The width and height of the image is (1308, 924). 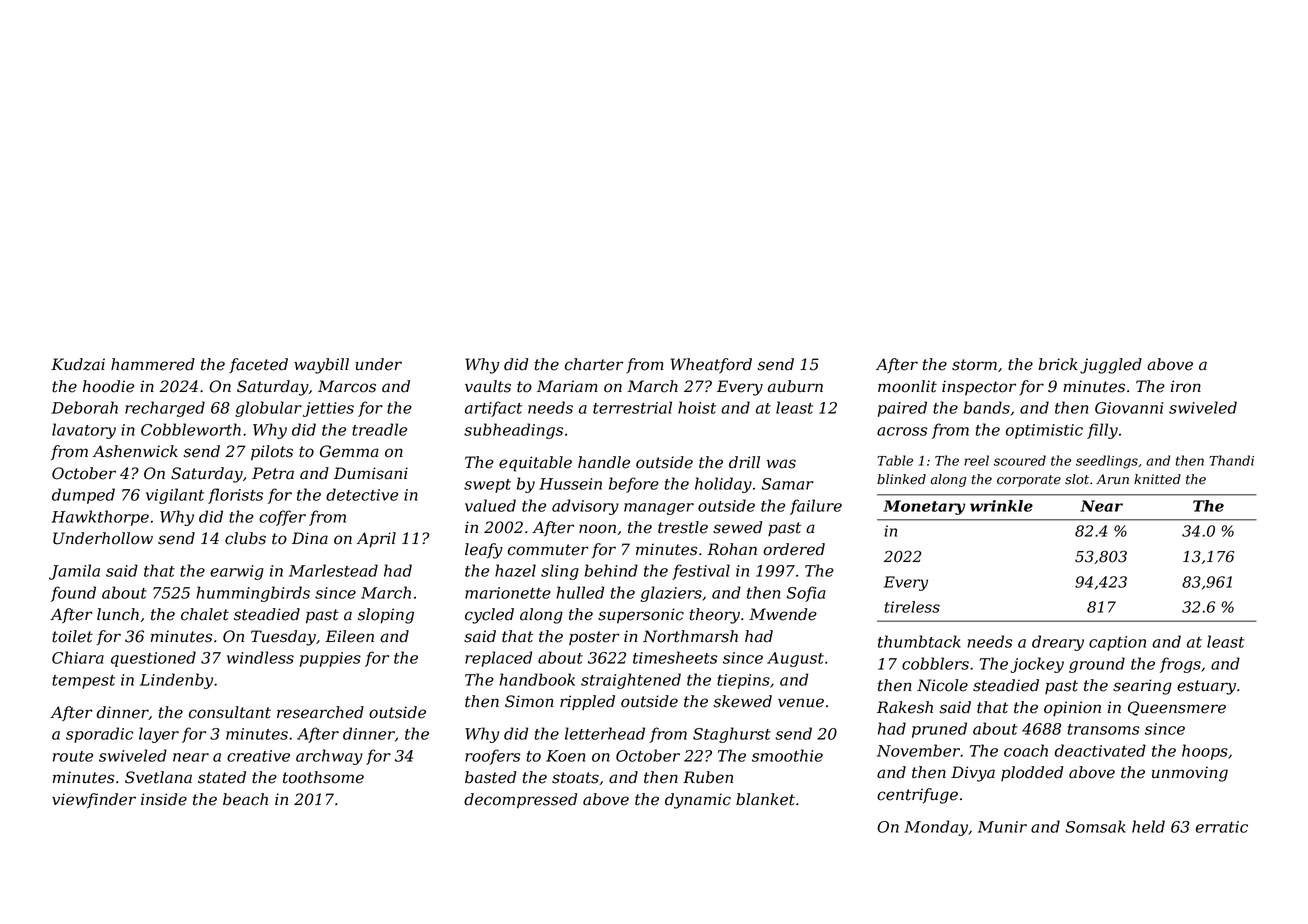 I want to click on storm, so click(x=974, y=365).
